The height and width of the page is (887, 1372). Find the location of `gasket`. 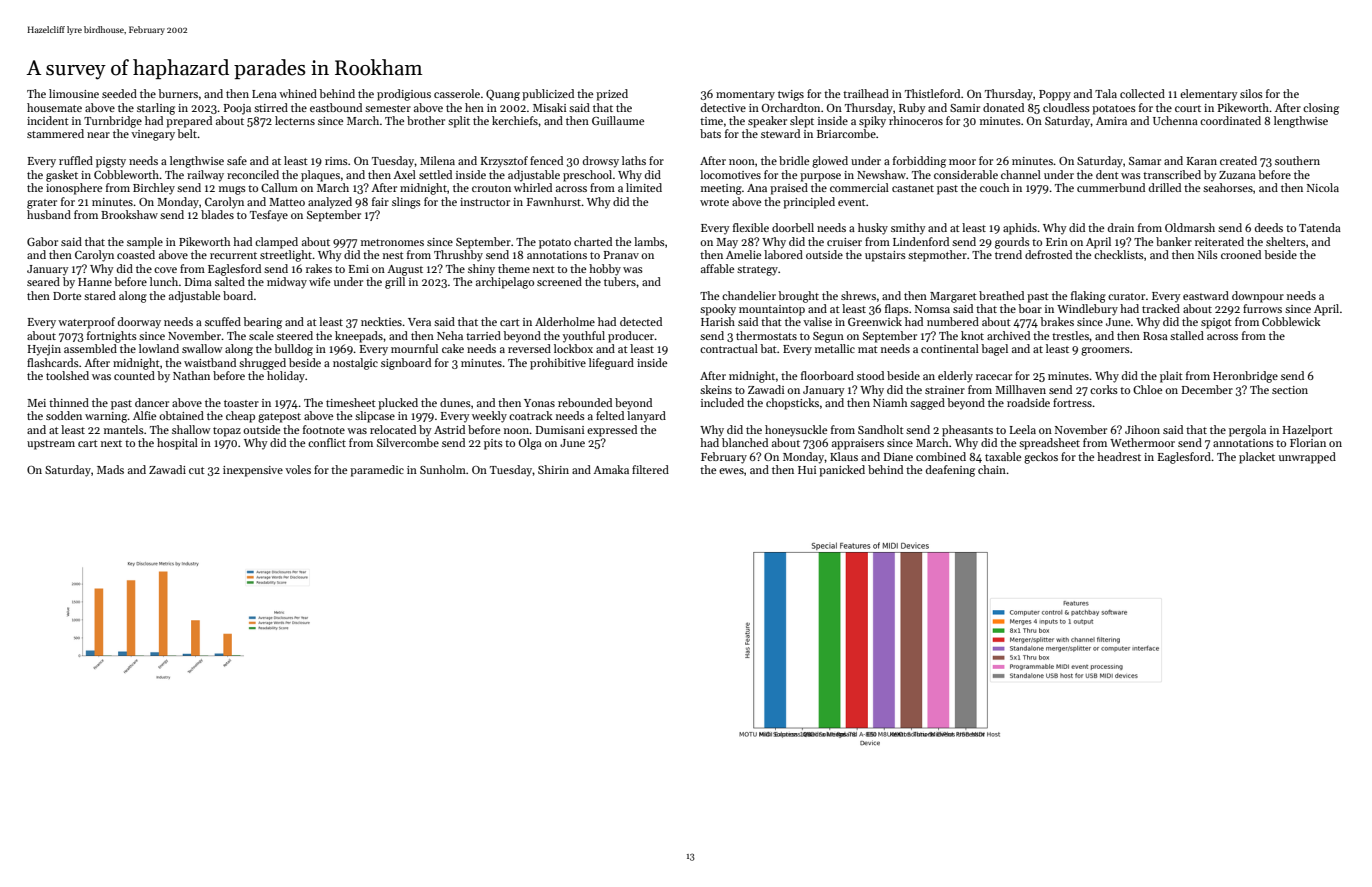

gasket is located at coordinates (62, 176).
